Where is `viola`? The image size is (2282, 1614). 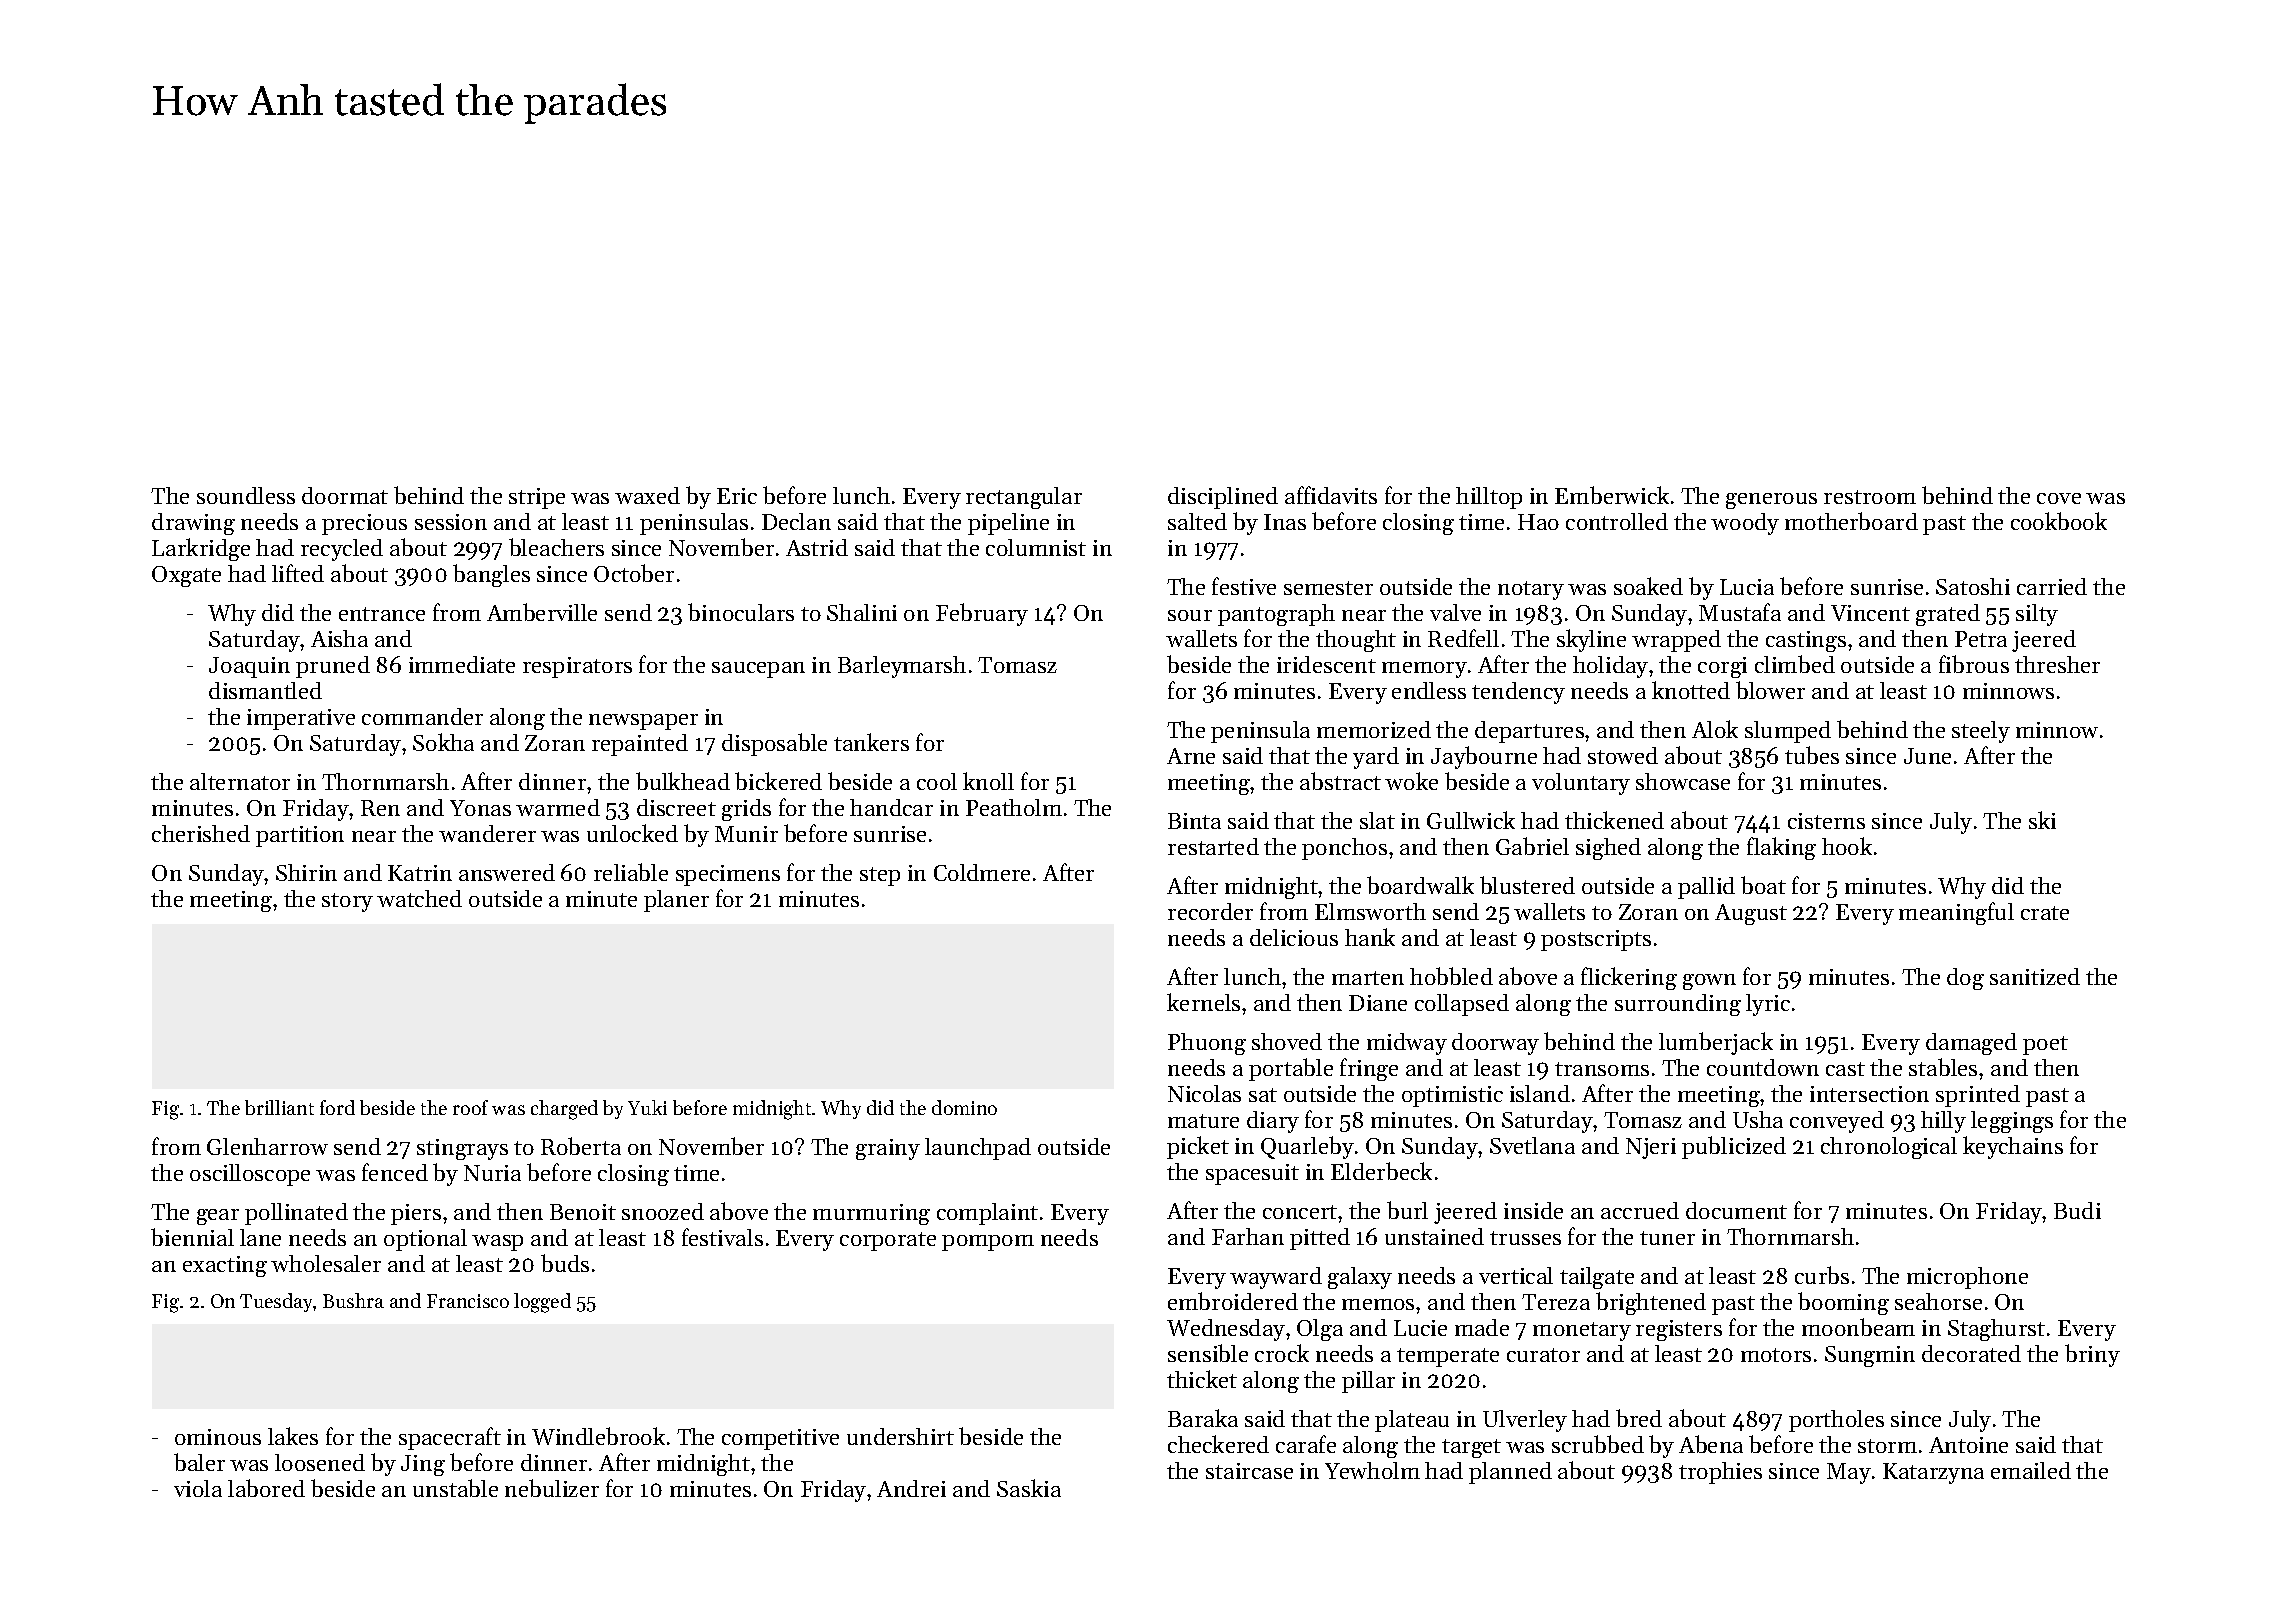 viola is located at coordinates (198, 1488).
